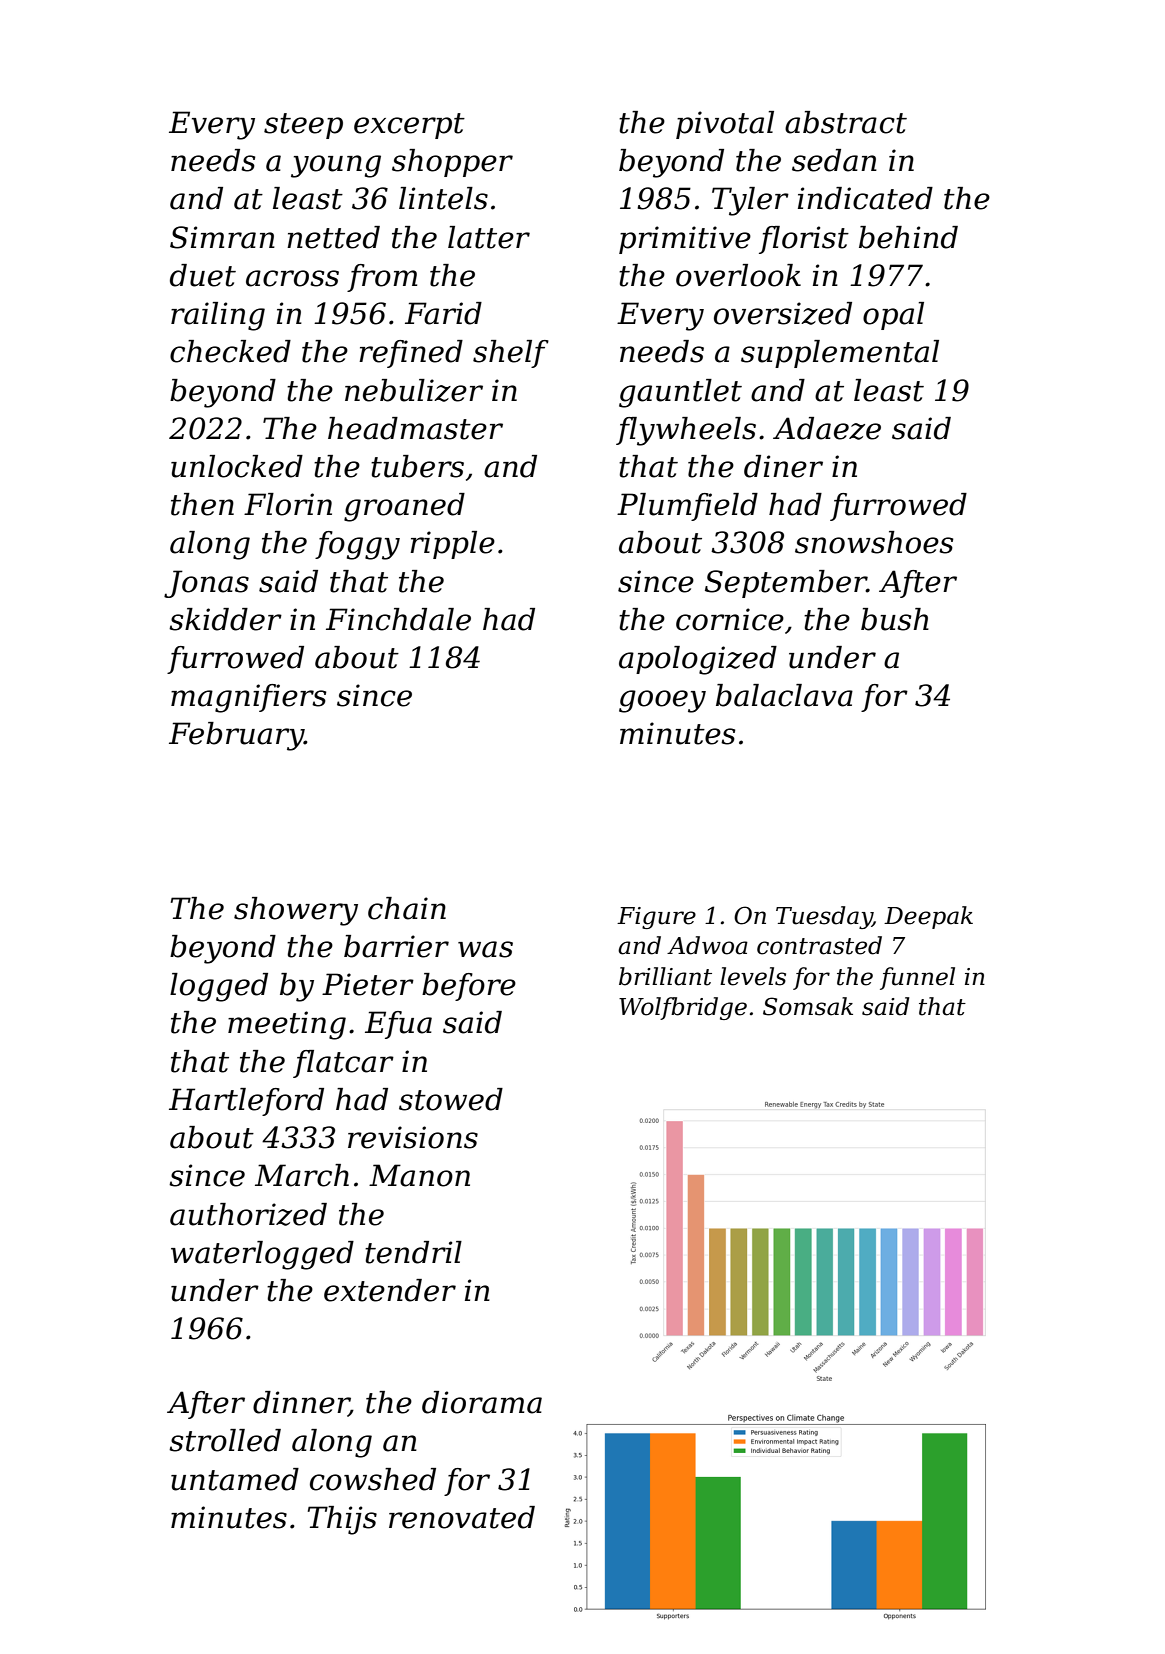 This page has height=1654, width=1165. I want to click on steep, so click(303, 126).
